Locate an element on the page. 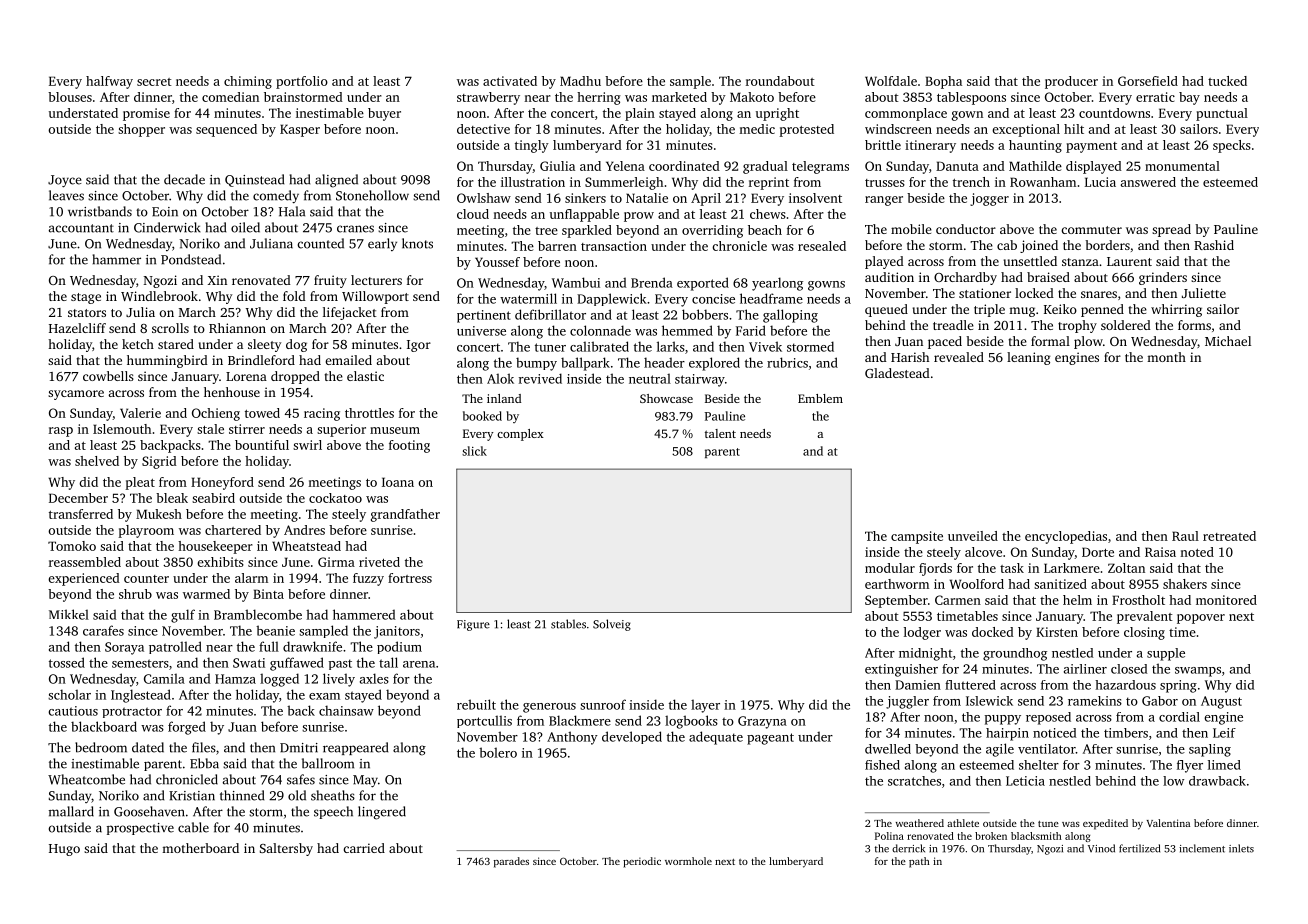  Madhu is located at coordinates (580, 81).
